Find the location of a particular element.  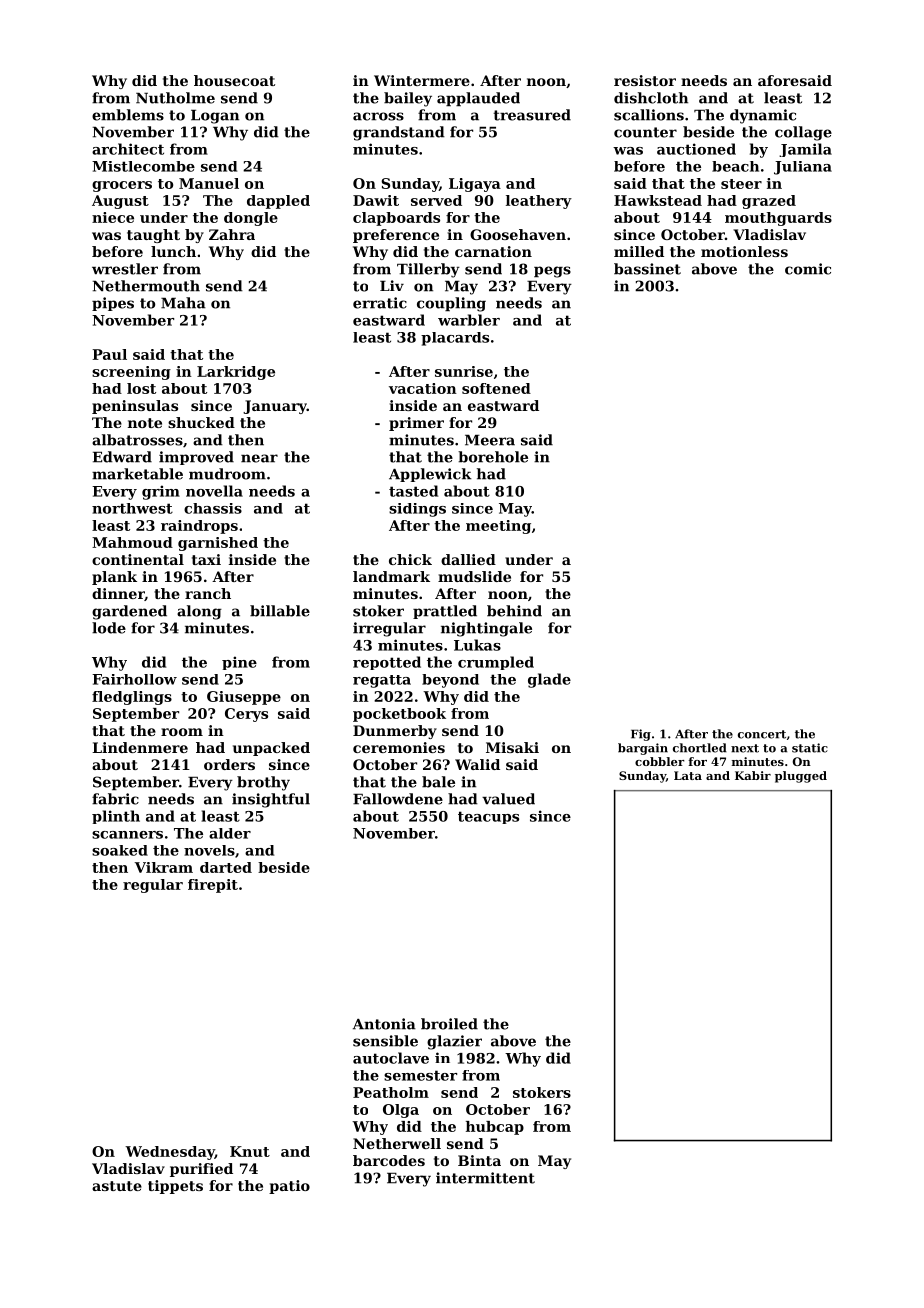

resistor is located at coordinates (645, 80).
